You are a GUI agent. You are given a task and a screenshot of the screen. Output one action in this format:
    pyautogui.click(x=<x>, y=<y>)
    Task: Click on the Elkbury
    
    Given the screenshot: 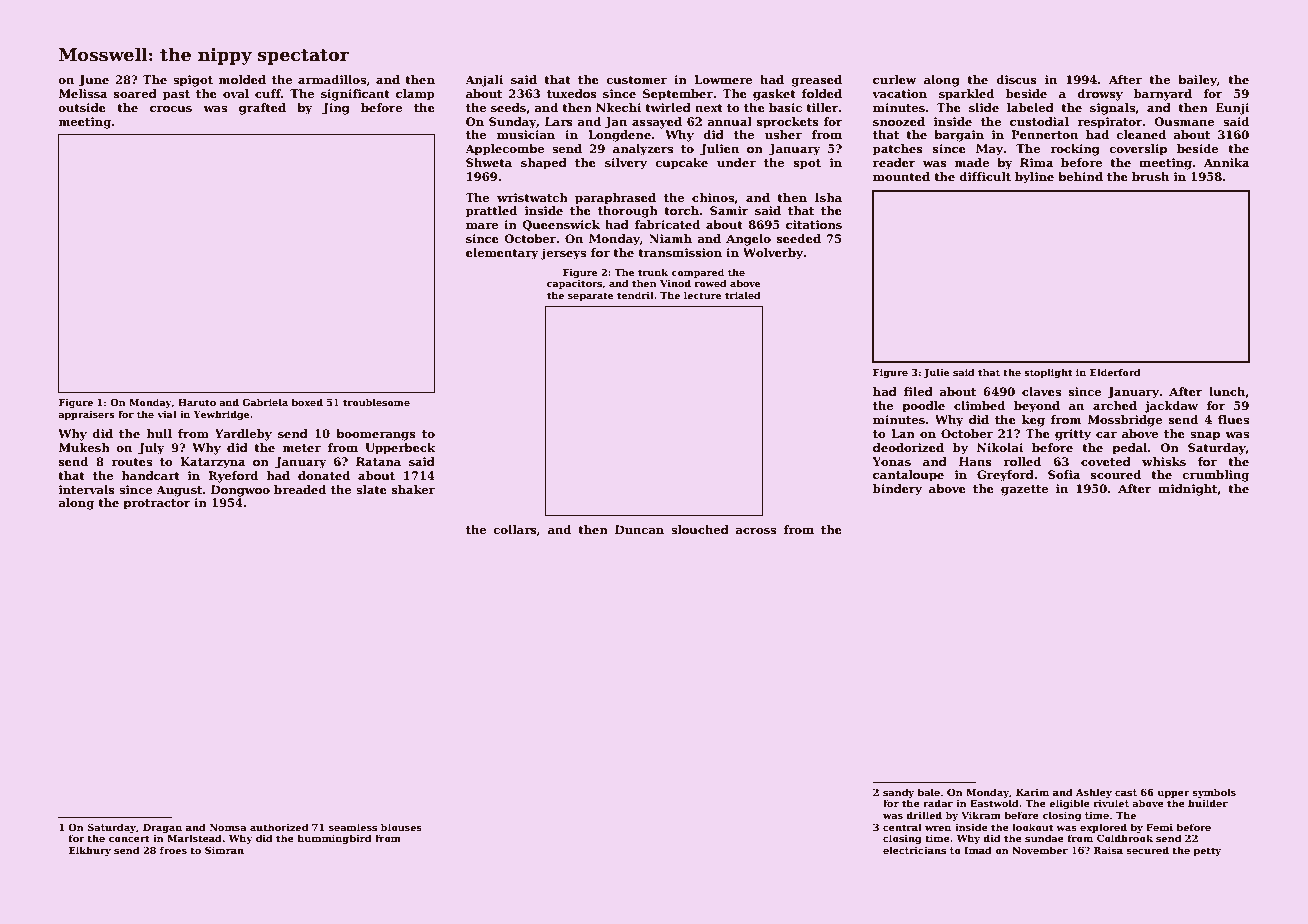 What is the action you would take?
    pyautogui.click(x=90, y=851)
